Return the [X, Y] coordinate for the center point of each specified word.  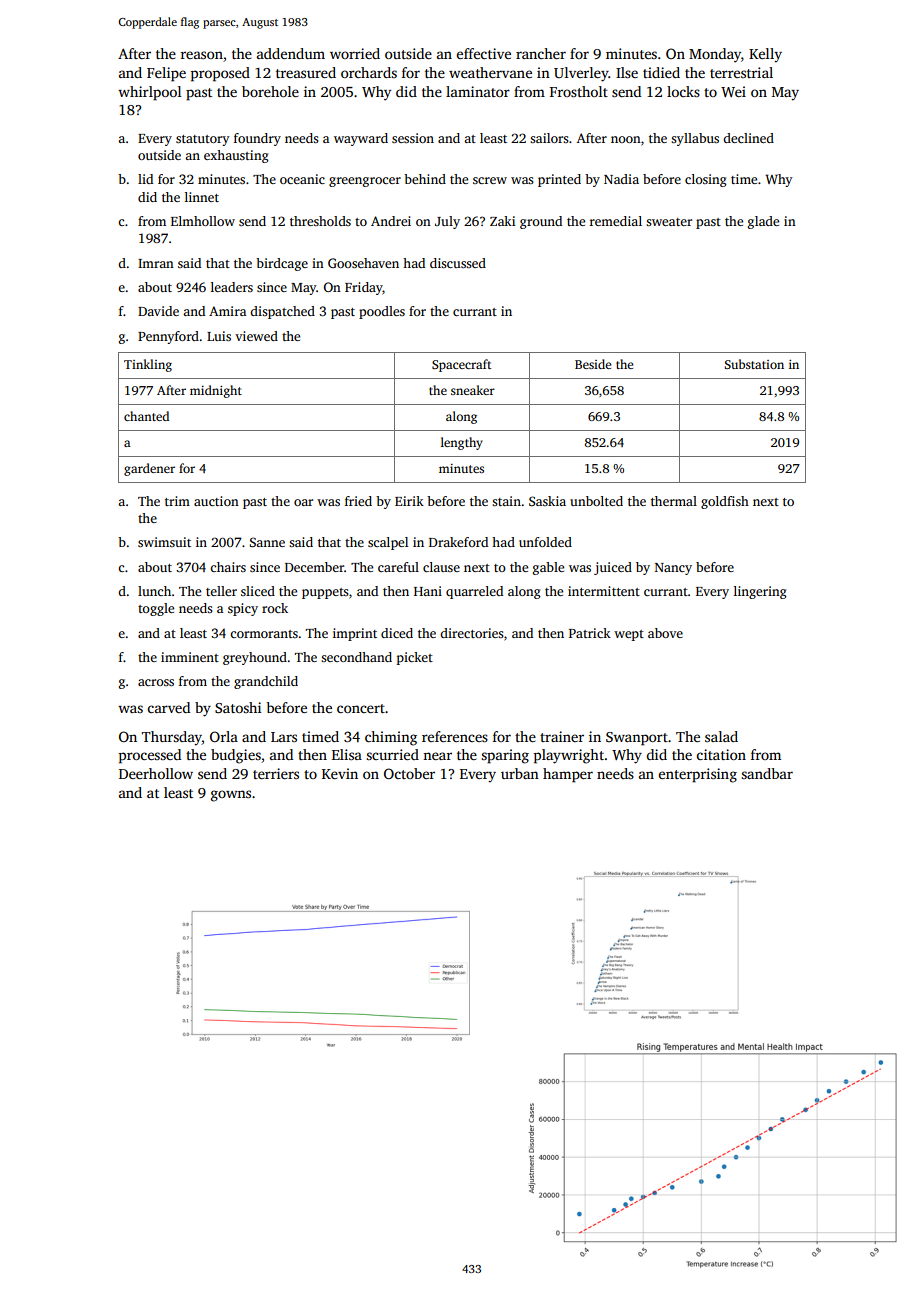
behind [425, 179]
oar [303, 502]
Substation [754, 364]
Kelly [765, 55]
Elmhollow [203, 221]
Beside [593, 364]
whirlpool [149, 93]
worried [355, 53]
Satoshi [238, 707]
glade [763, 222]
